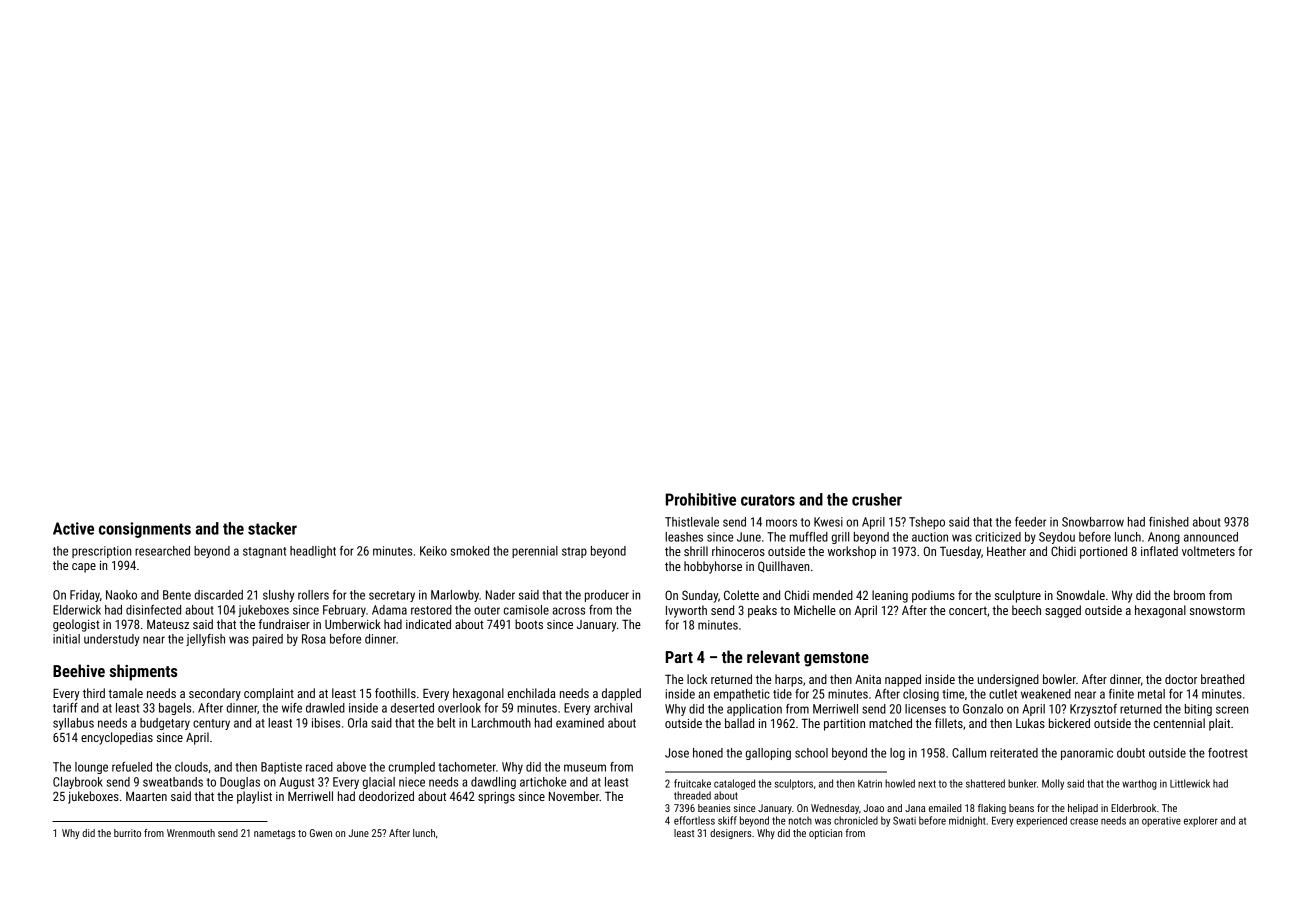 Image resolution: width=1308 pixels, height=924 pixels. I want to click on February, so click(344, 611).
